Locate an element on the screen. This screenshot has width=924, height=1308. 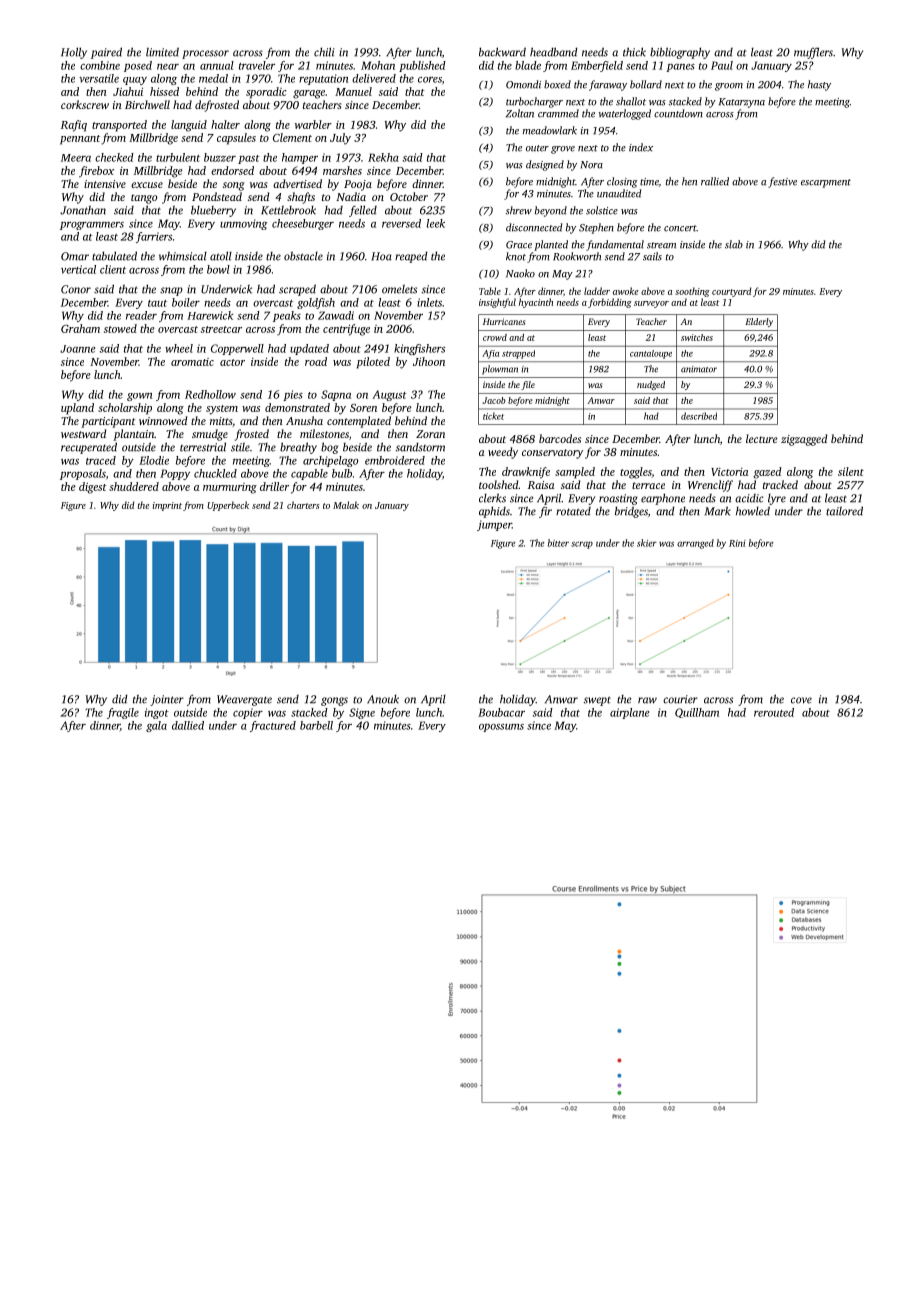
Holly is located at coordinates (74, 53).
